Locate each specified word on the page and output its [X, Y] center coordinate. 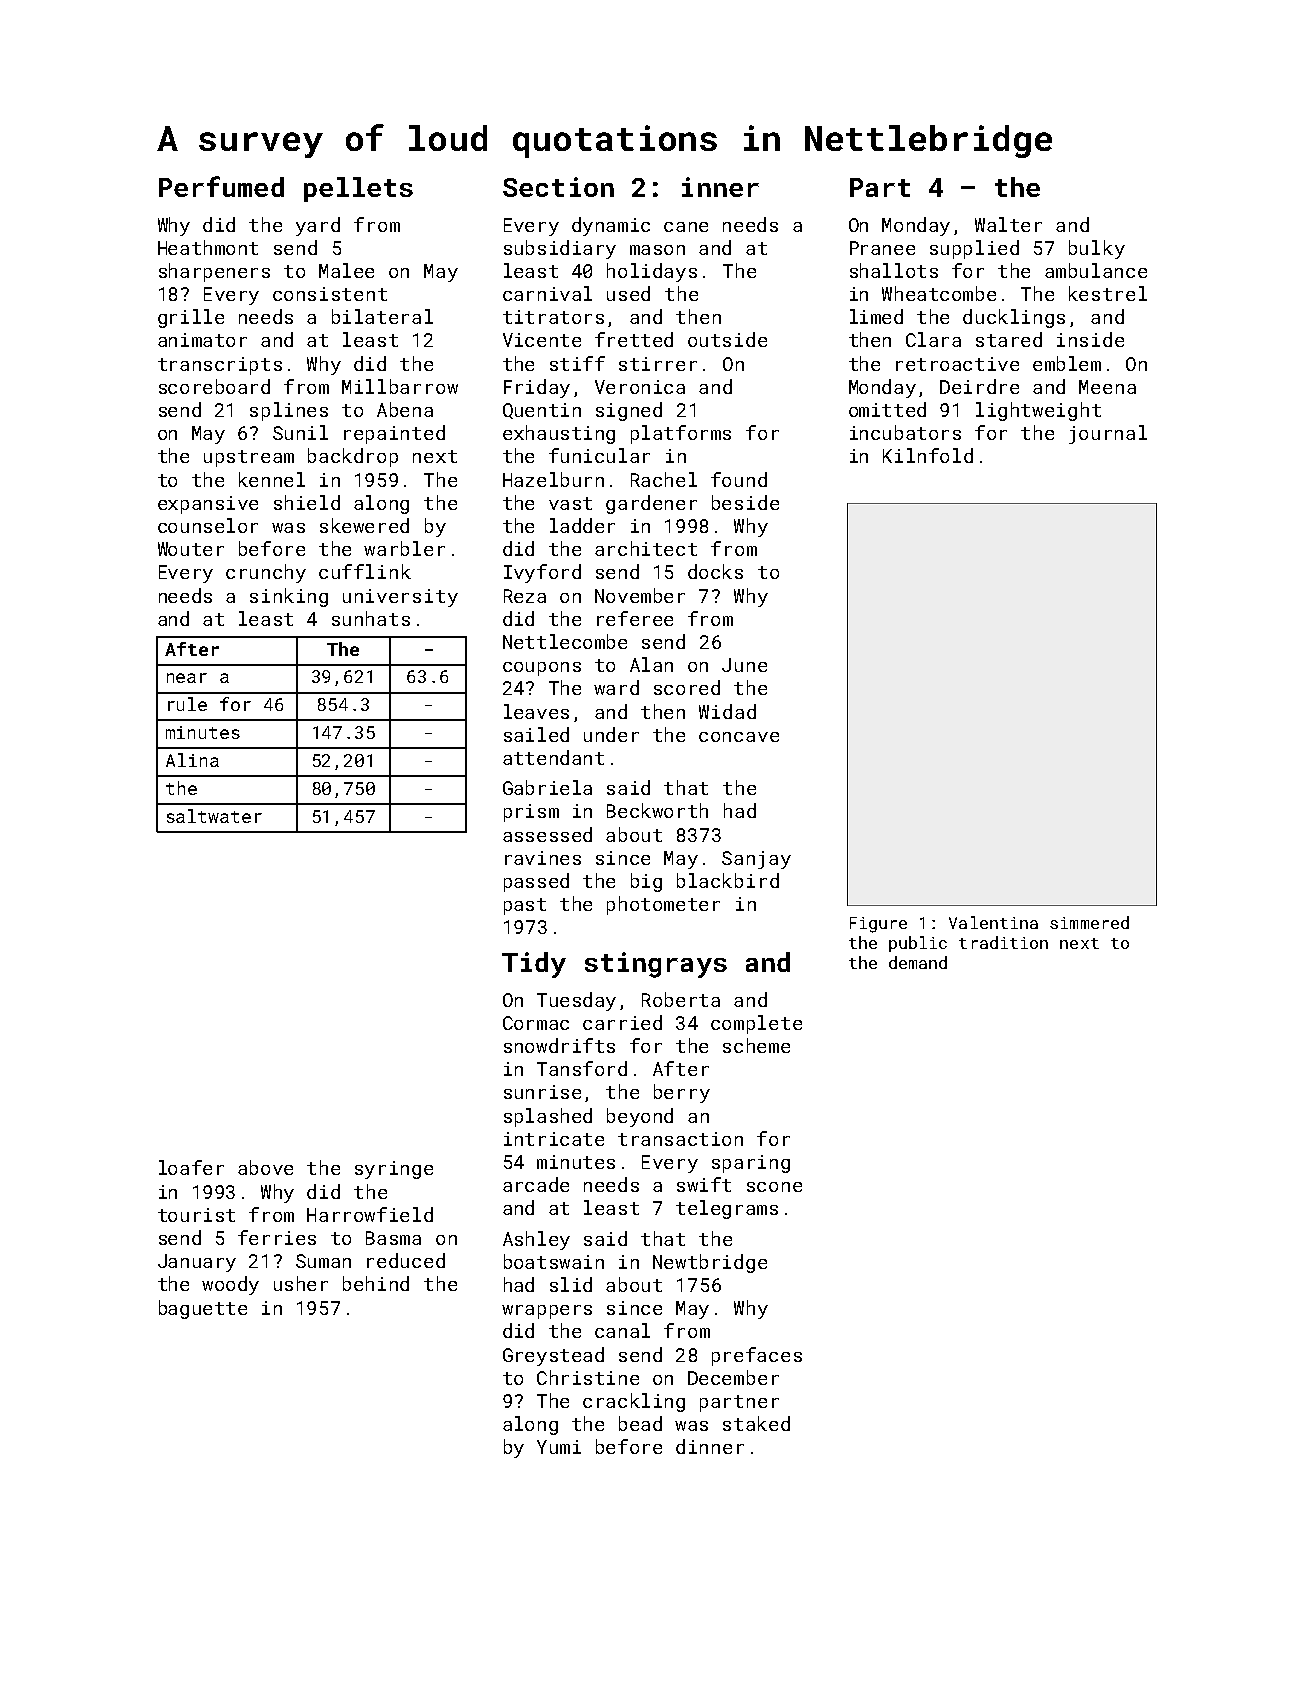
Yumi [559, 1447]
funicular [599, 455]
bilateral [382, 316]
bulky [1097, 249]
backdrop [353, 457]
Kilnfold [928, 455]
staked [756, 1423]
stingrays [656, 965]
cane [686, 227]
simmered [1089, 922]
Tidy [534, 965]
